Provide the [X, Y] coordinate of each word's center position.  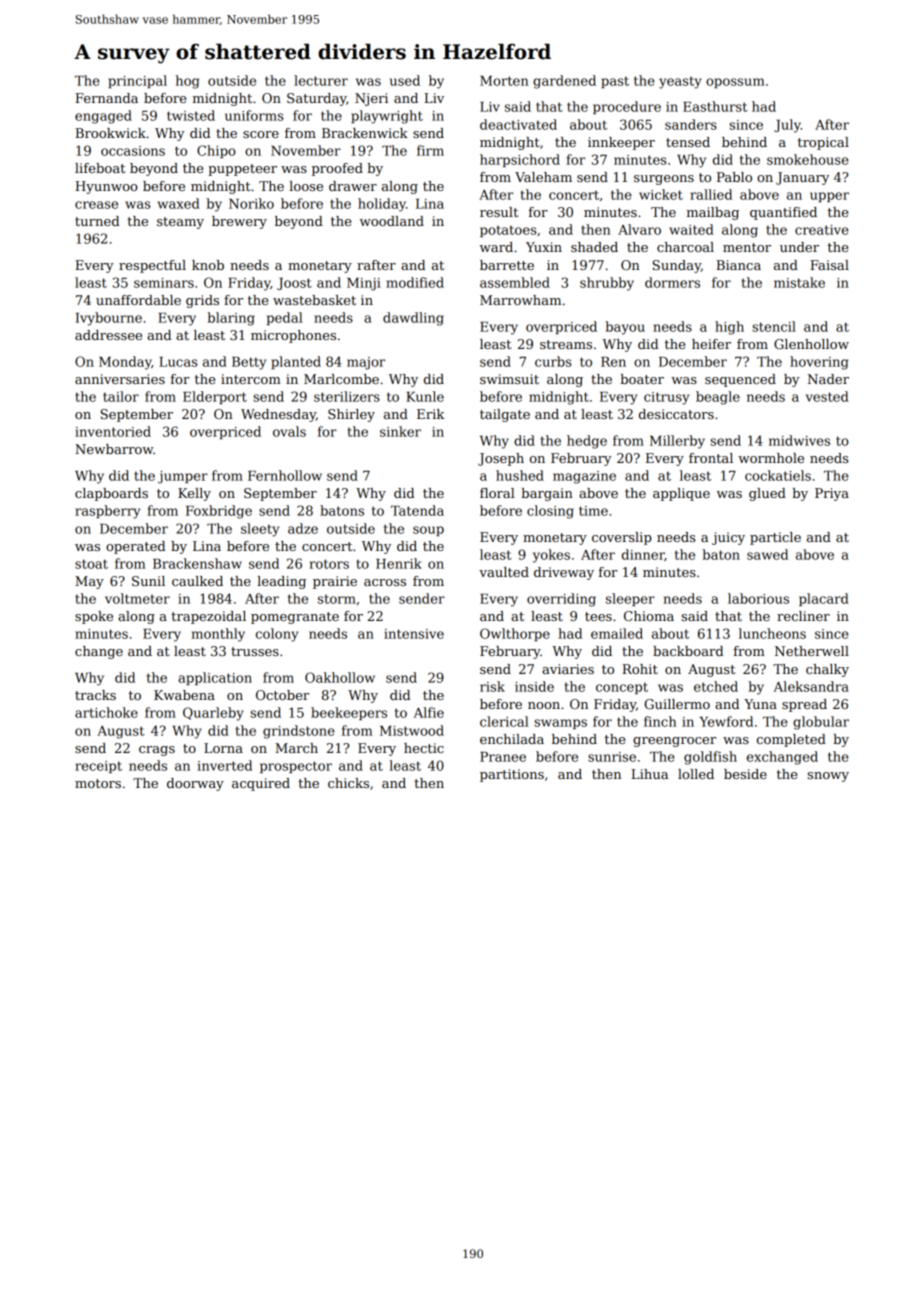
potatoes [508, 231]
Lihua [649, 774]
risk [492, 686]
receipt [98, 767]
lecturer [321, 80]
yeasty [680, 83]
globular [821, 723]
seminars [164, 283]
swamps [560, 724]
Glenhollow [811, 344]
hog [187, 82]
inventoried [113, 431]
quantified [783, 213]
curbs [553, 361]
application [215, 678]
